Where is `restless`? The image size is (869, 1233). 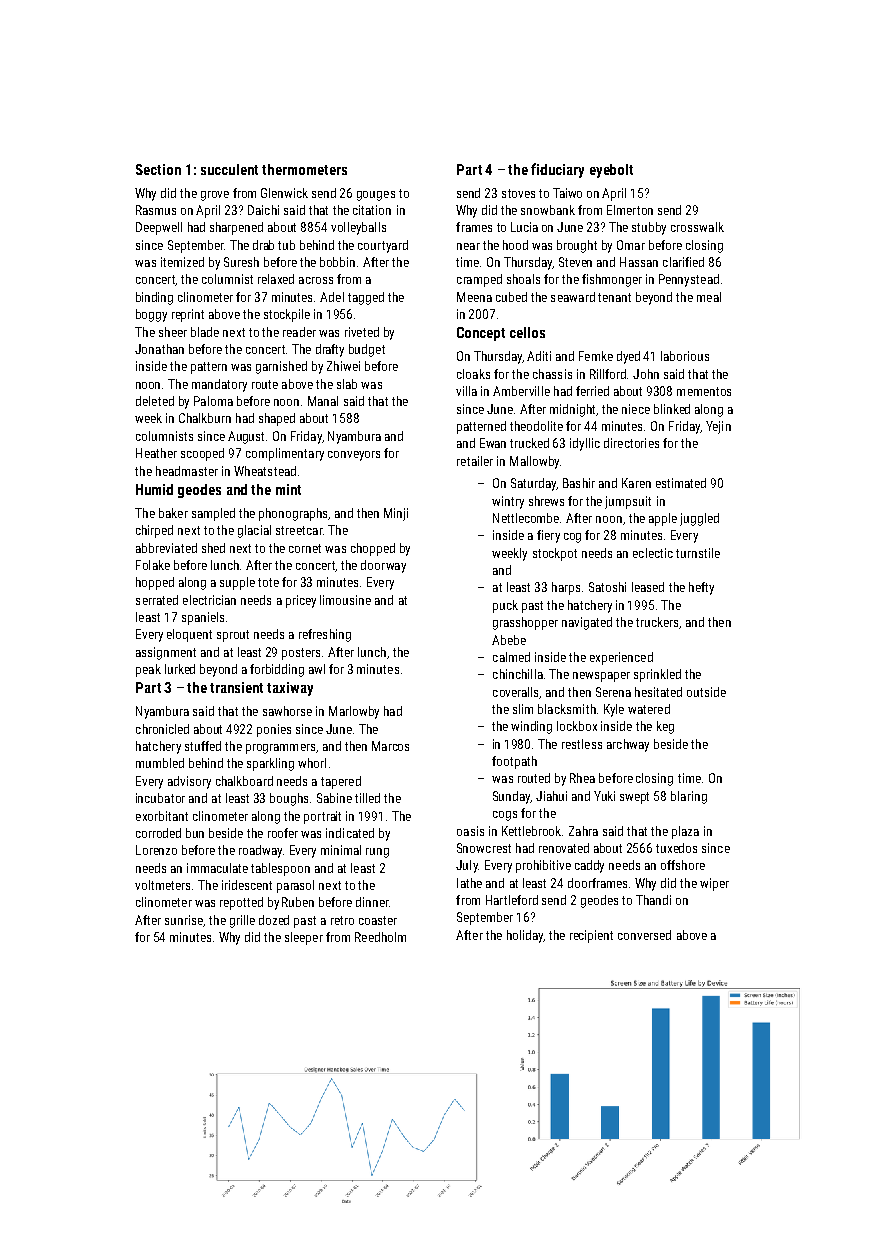
restless is located at coordinates (582, 744).
